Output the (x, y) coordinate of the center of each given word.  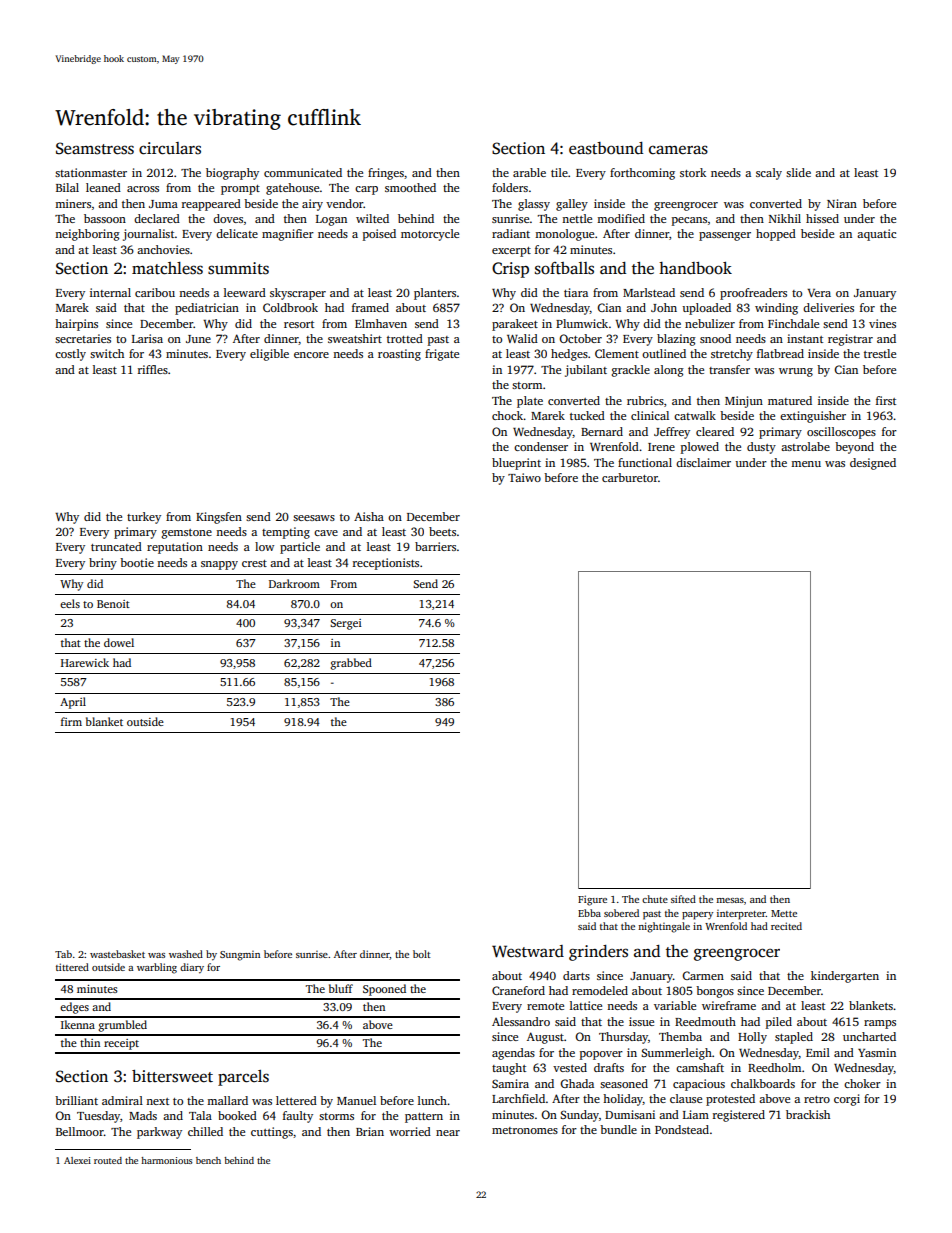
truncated (116, 546)
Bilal (67, 187)
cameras (678, 150)
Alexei (77, 1160)
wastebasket (117, 954)
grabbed (351, 664)
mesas (730, 900)
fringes (386, 174)
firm (71, 721)
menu (806, 464)
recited (786, 926)
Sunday (579, 1116)
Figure (592, 900)
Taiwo (524, 477)
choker (862, 1083)
